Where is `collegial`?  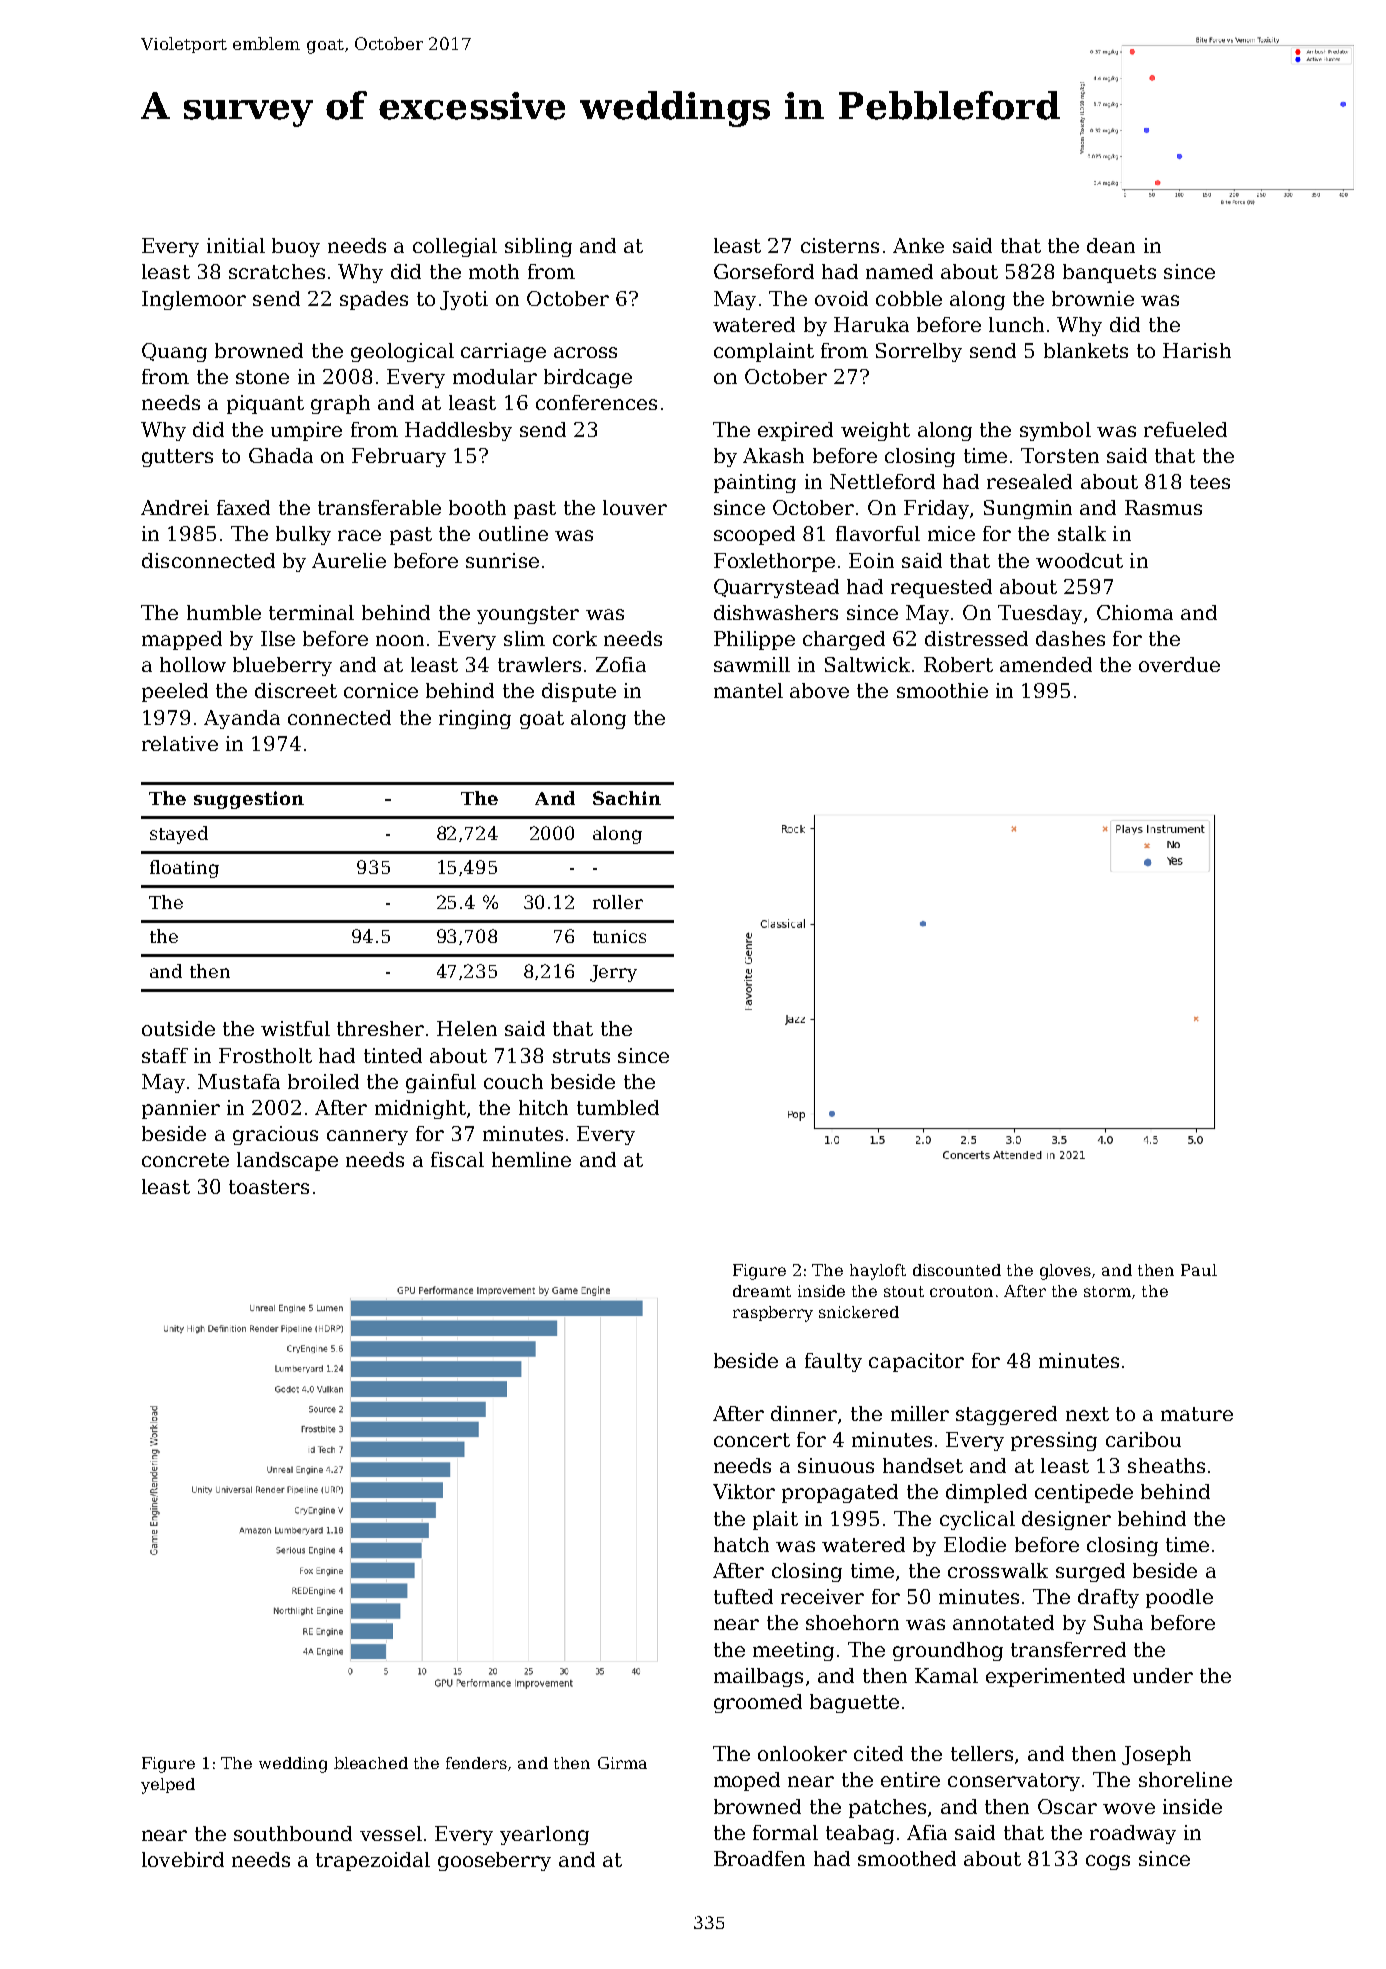 collegial is located at coordinates (455, 247).
